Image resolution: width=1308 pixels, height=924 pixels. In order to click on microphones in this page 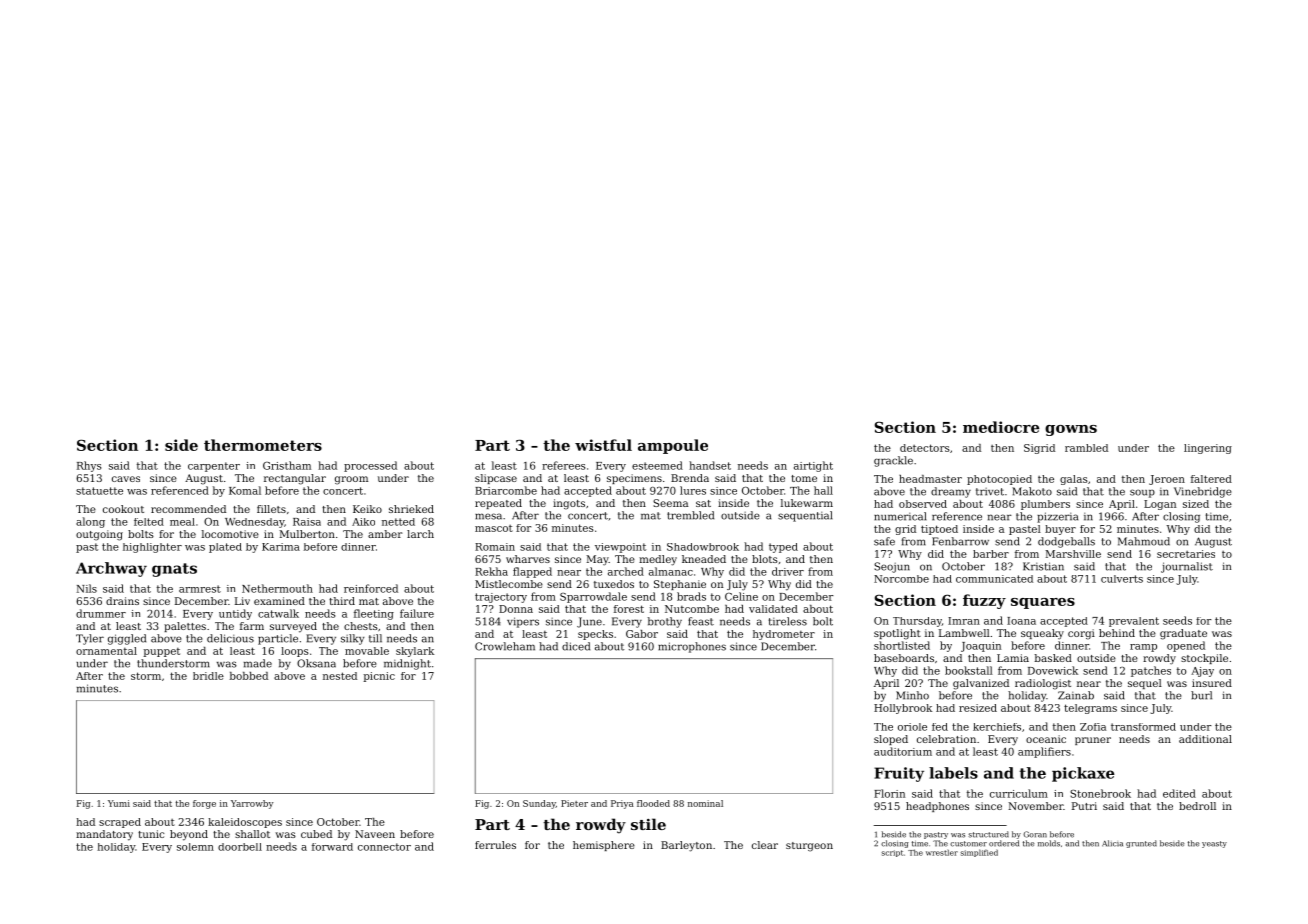, I will do `click(692, 647)`.
